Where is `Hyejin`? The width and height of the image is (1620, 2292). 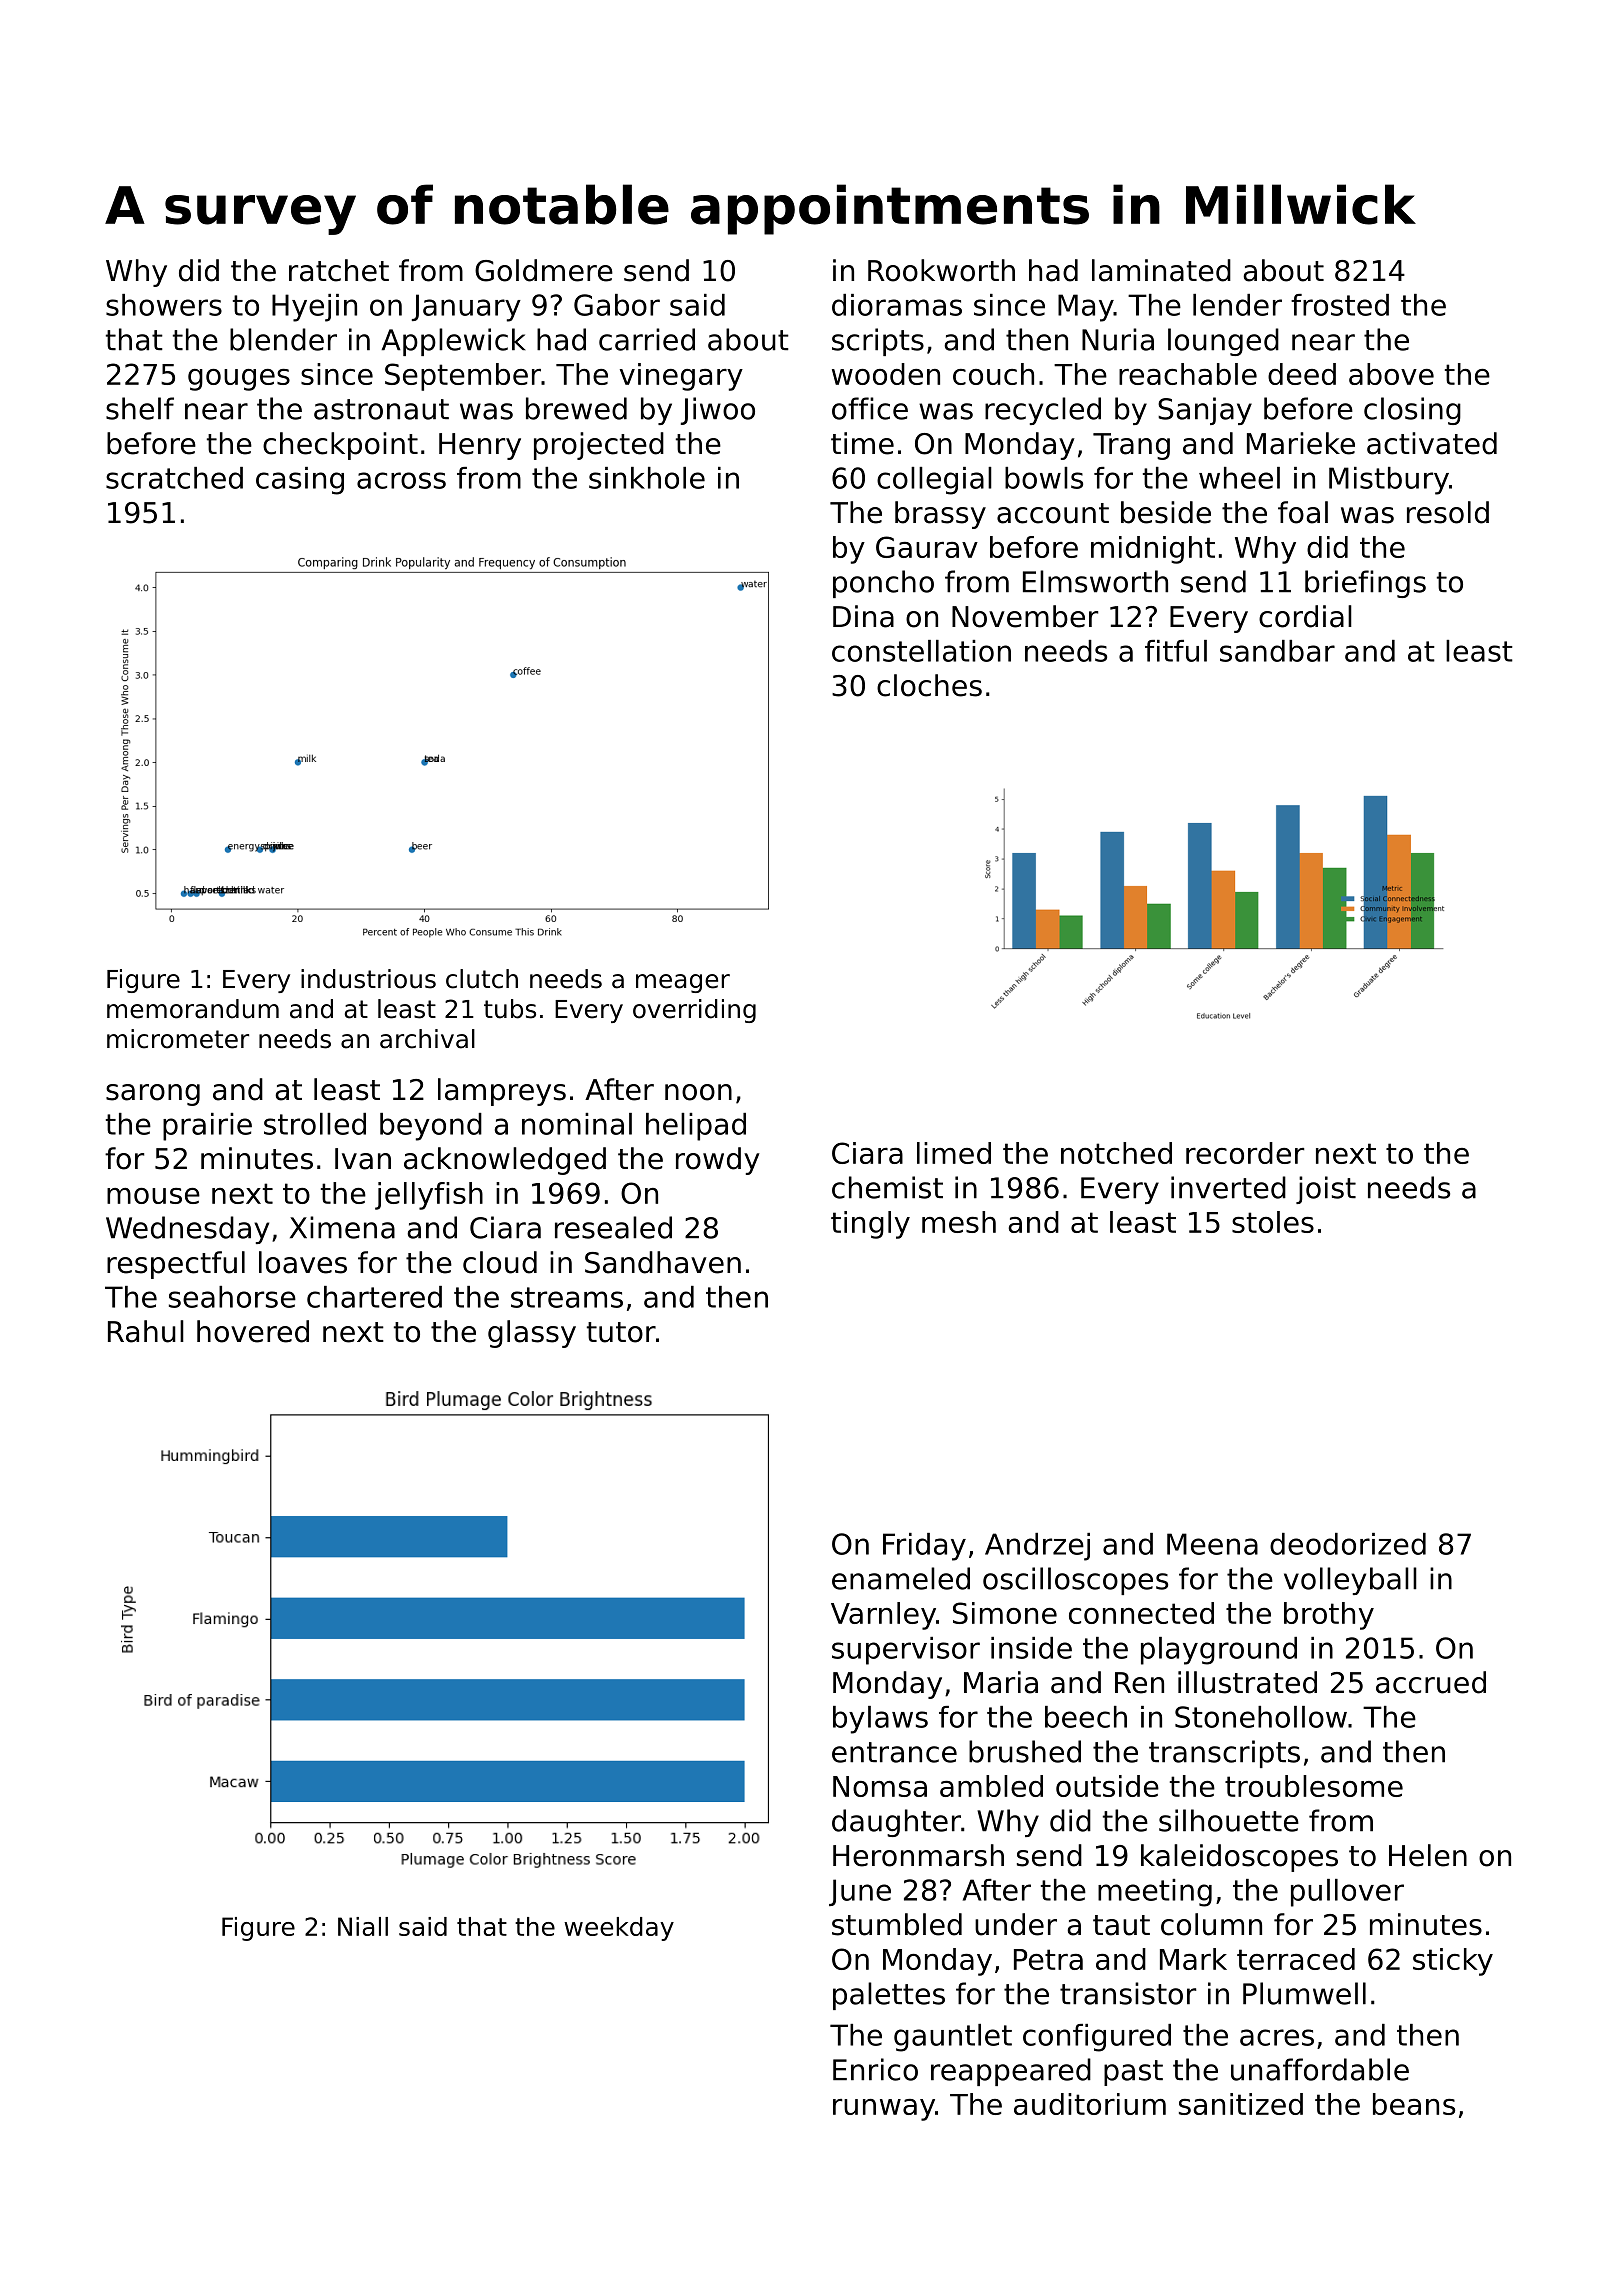
Hyejin is located at coordinates (314, 308).
